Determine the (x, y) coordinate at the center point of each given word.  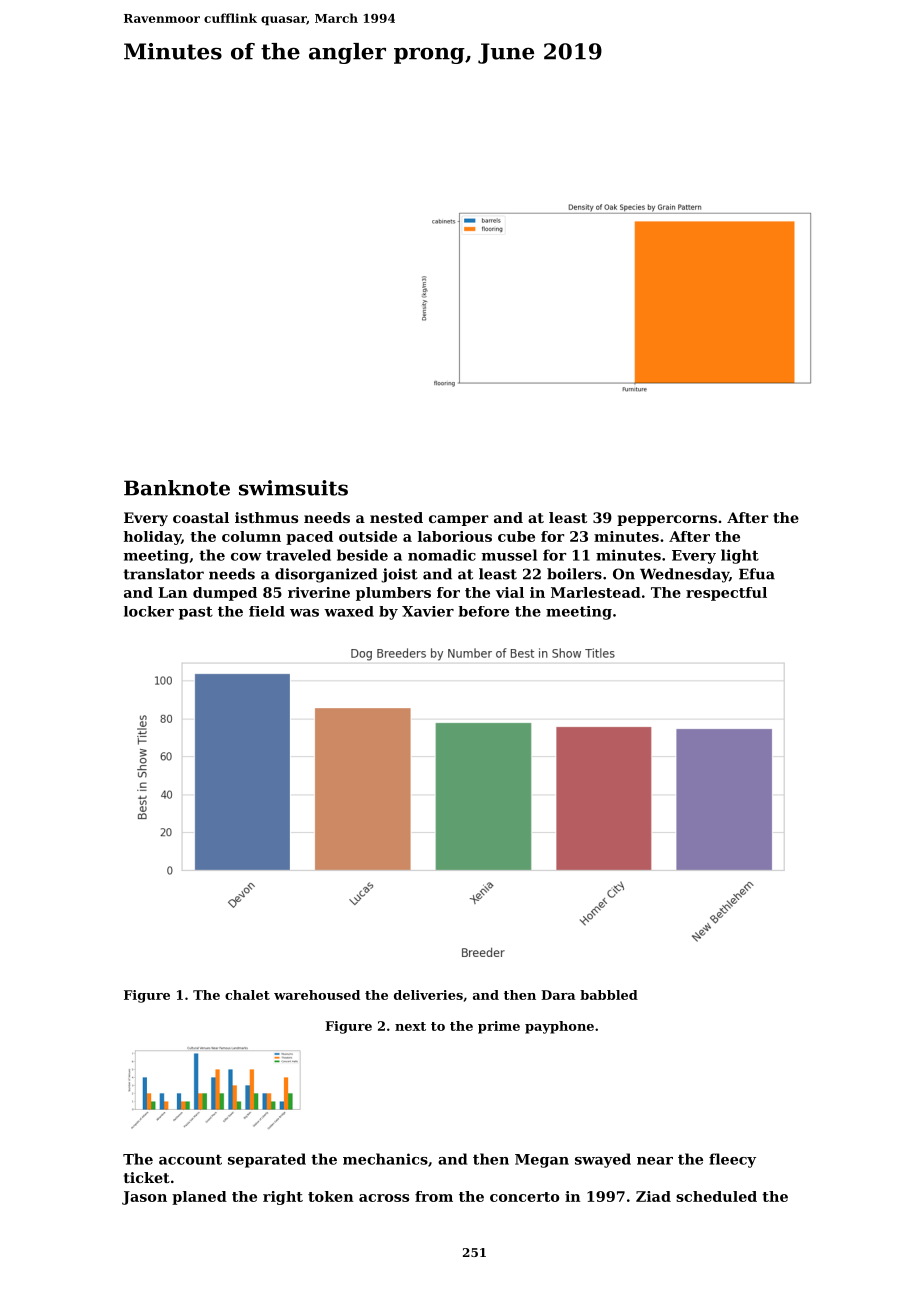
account (190, 1159)
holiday (152, 538)
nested (396, 517)
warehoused (317, 995)
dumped (225, 594)
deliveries (428, 995)
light (740, 556)
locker (149, 611)
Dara (558, 995)
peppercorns (667, 520)
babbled (609, 995)
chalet (247, 995)
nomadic (442, 555)
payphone (559, 1027)
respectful (726, 594)
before (484, 611)
